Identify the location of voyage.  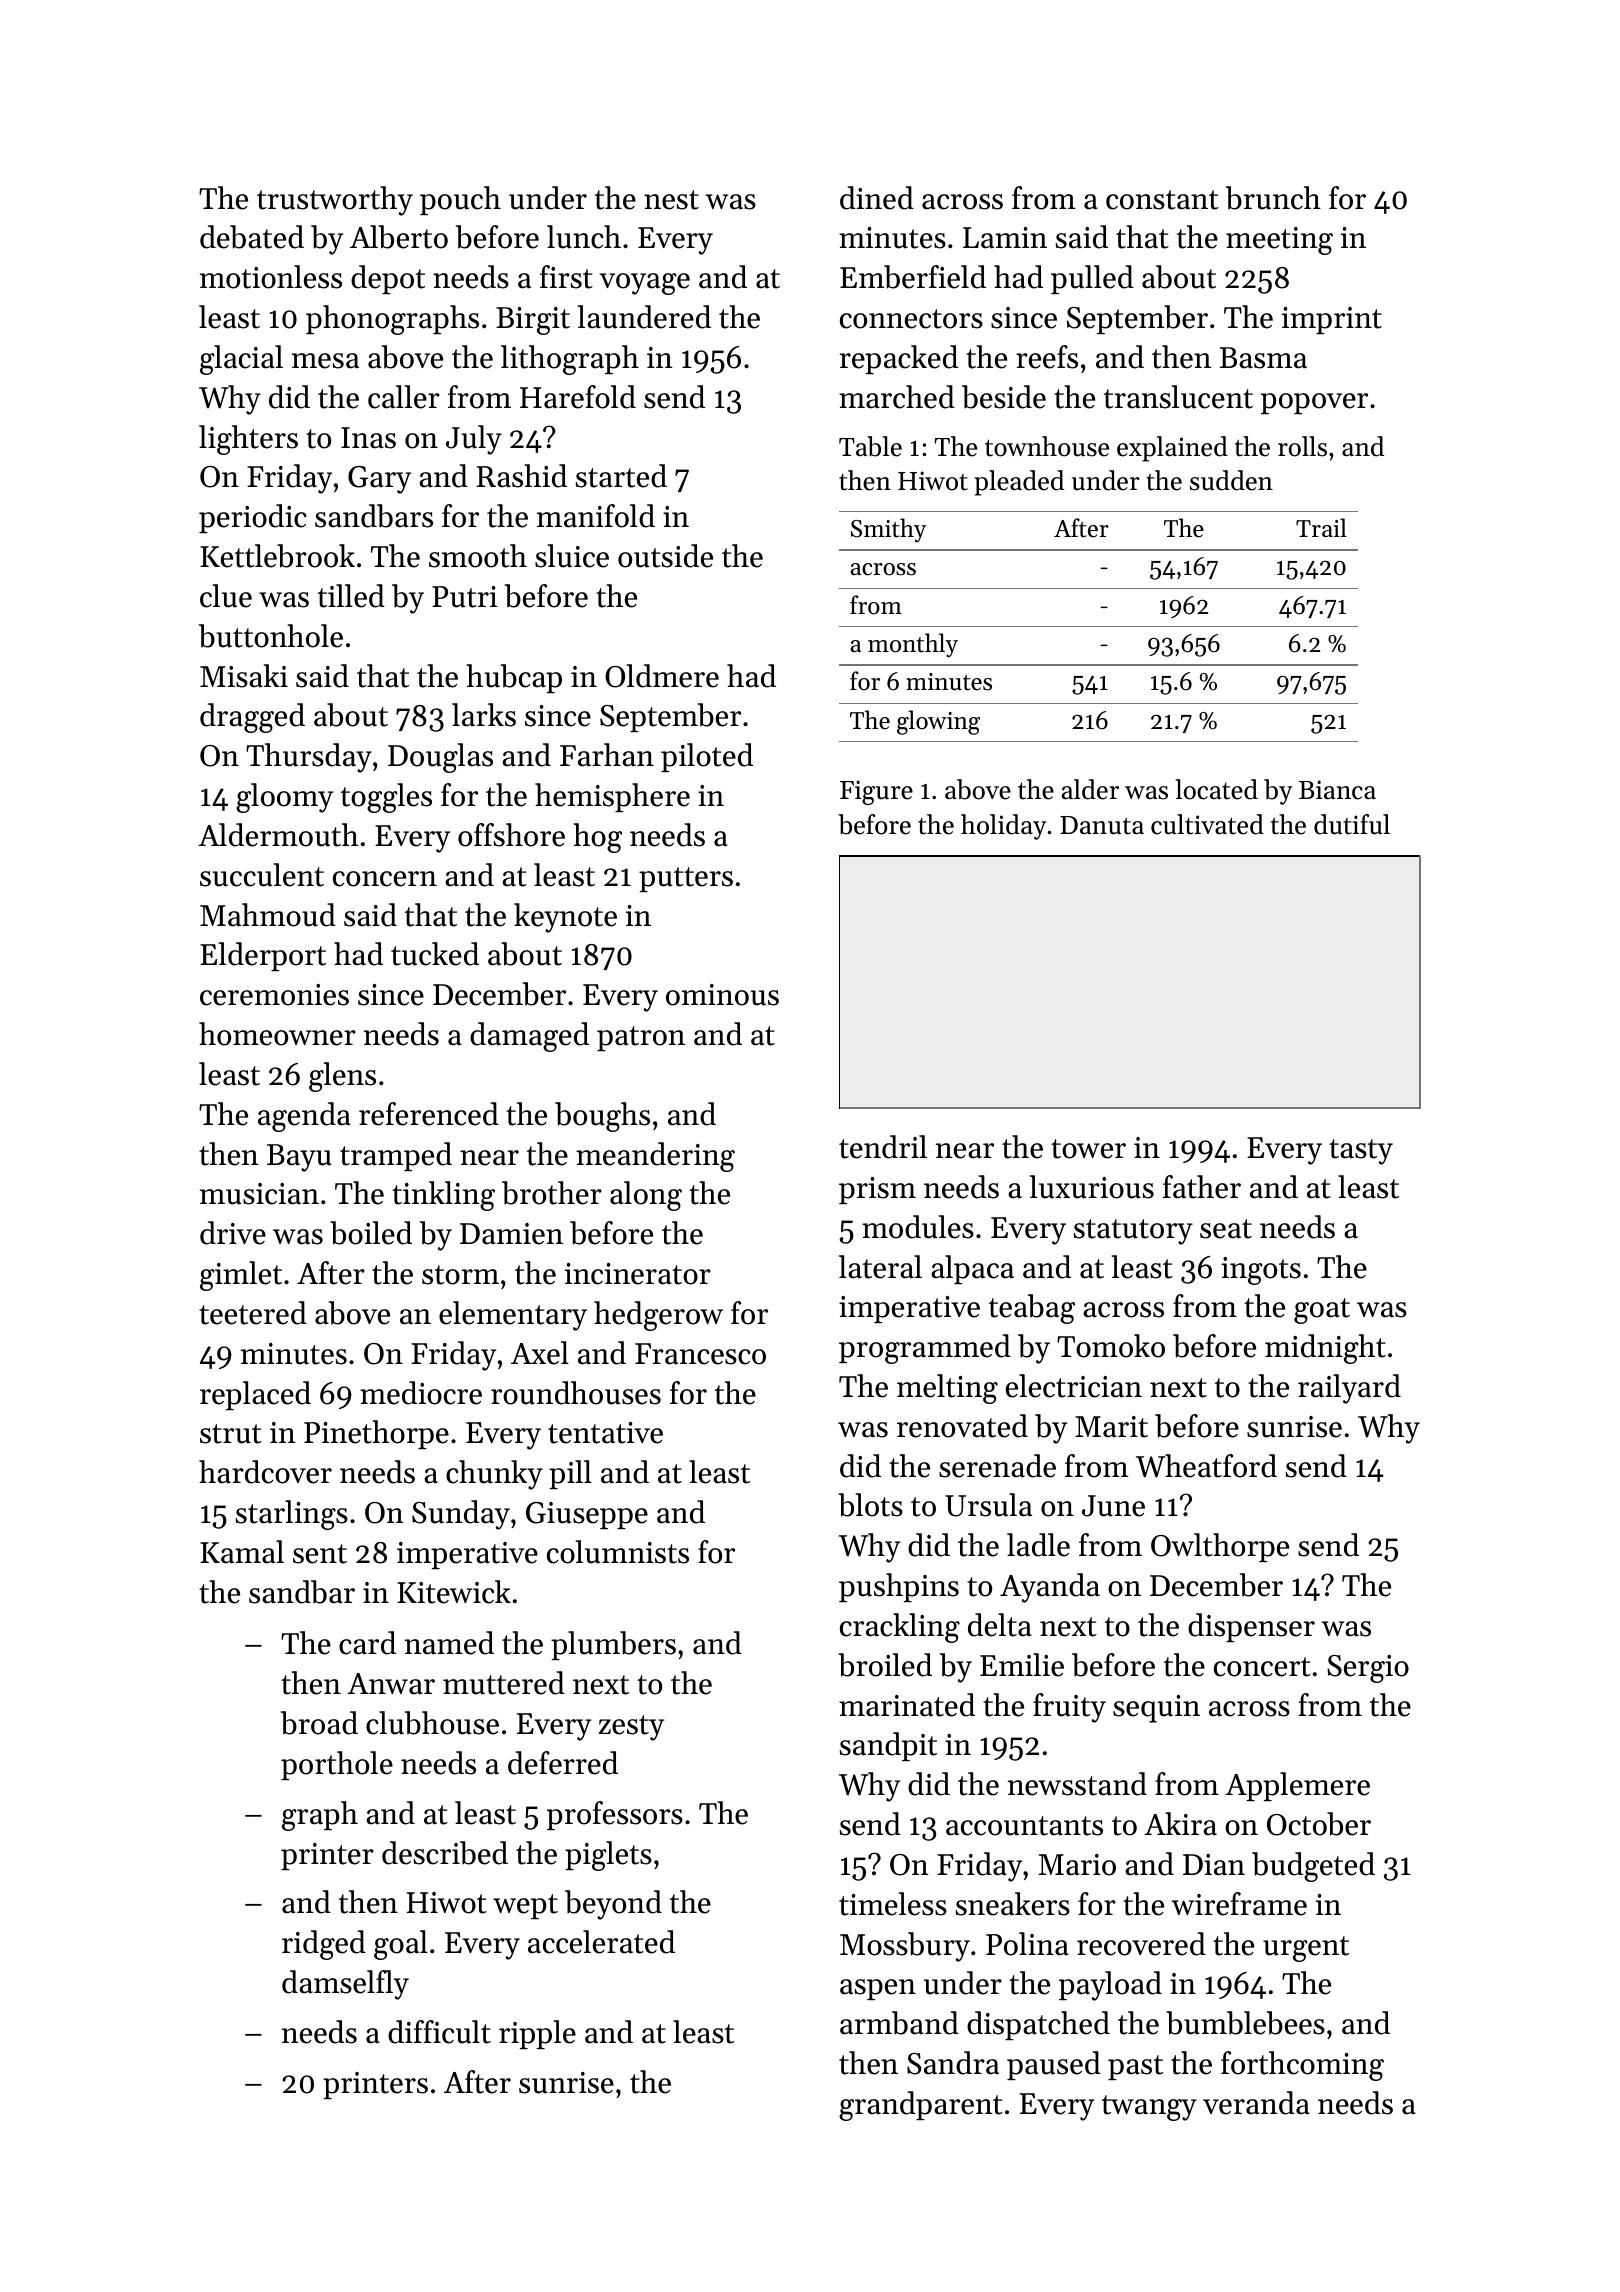
(645, 284).
